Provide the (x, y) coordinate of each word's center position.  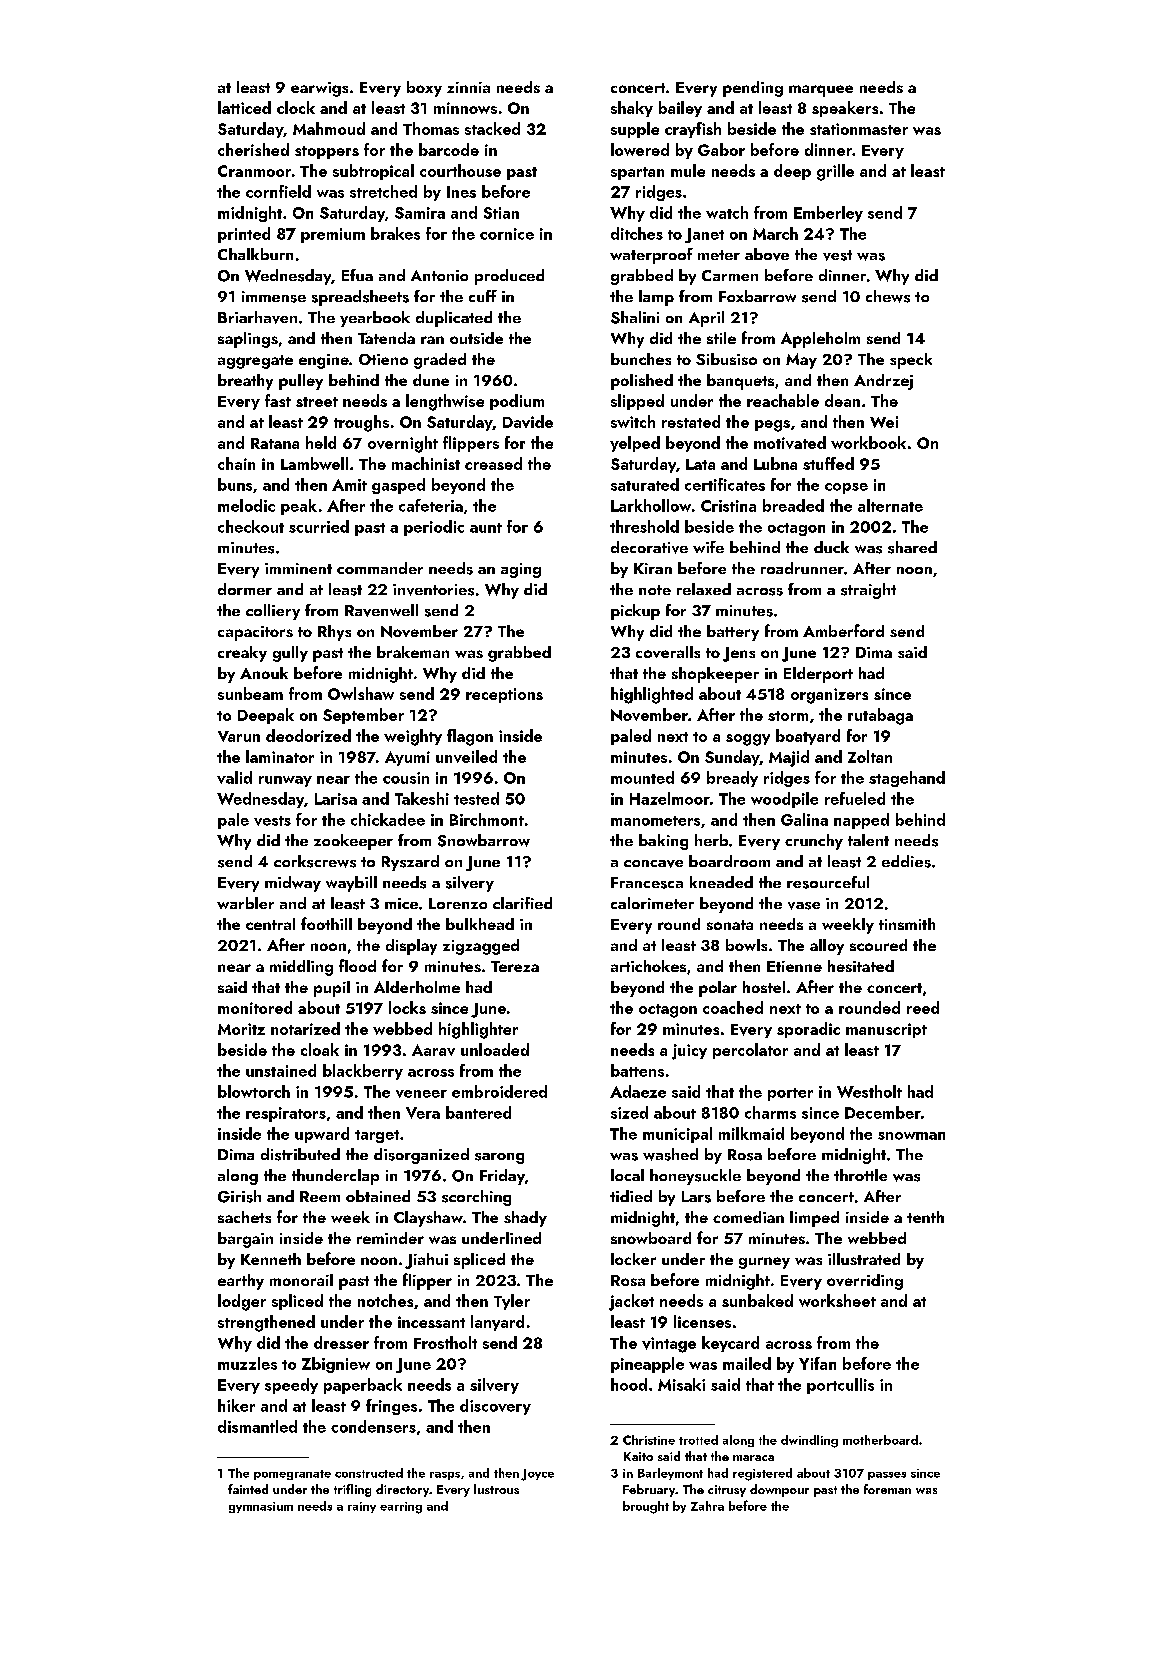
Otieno (383, 359)
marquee (821, 91)
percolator (750, 1051)
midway (293, 884)
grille (835, 172)
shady (525, 1219)
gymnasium (261, 1507)
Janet (704, 235)
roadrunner (802, 568)
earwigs (319, 89)
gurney (764, 1263)
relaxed (704, 589)
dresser (341, 1342)
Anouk (264, 673)
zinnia (468, 87)
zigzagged (481, 947)
